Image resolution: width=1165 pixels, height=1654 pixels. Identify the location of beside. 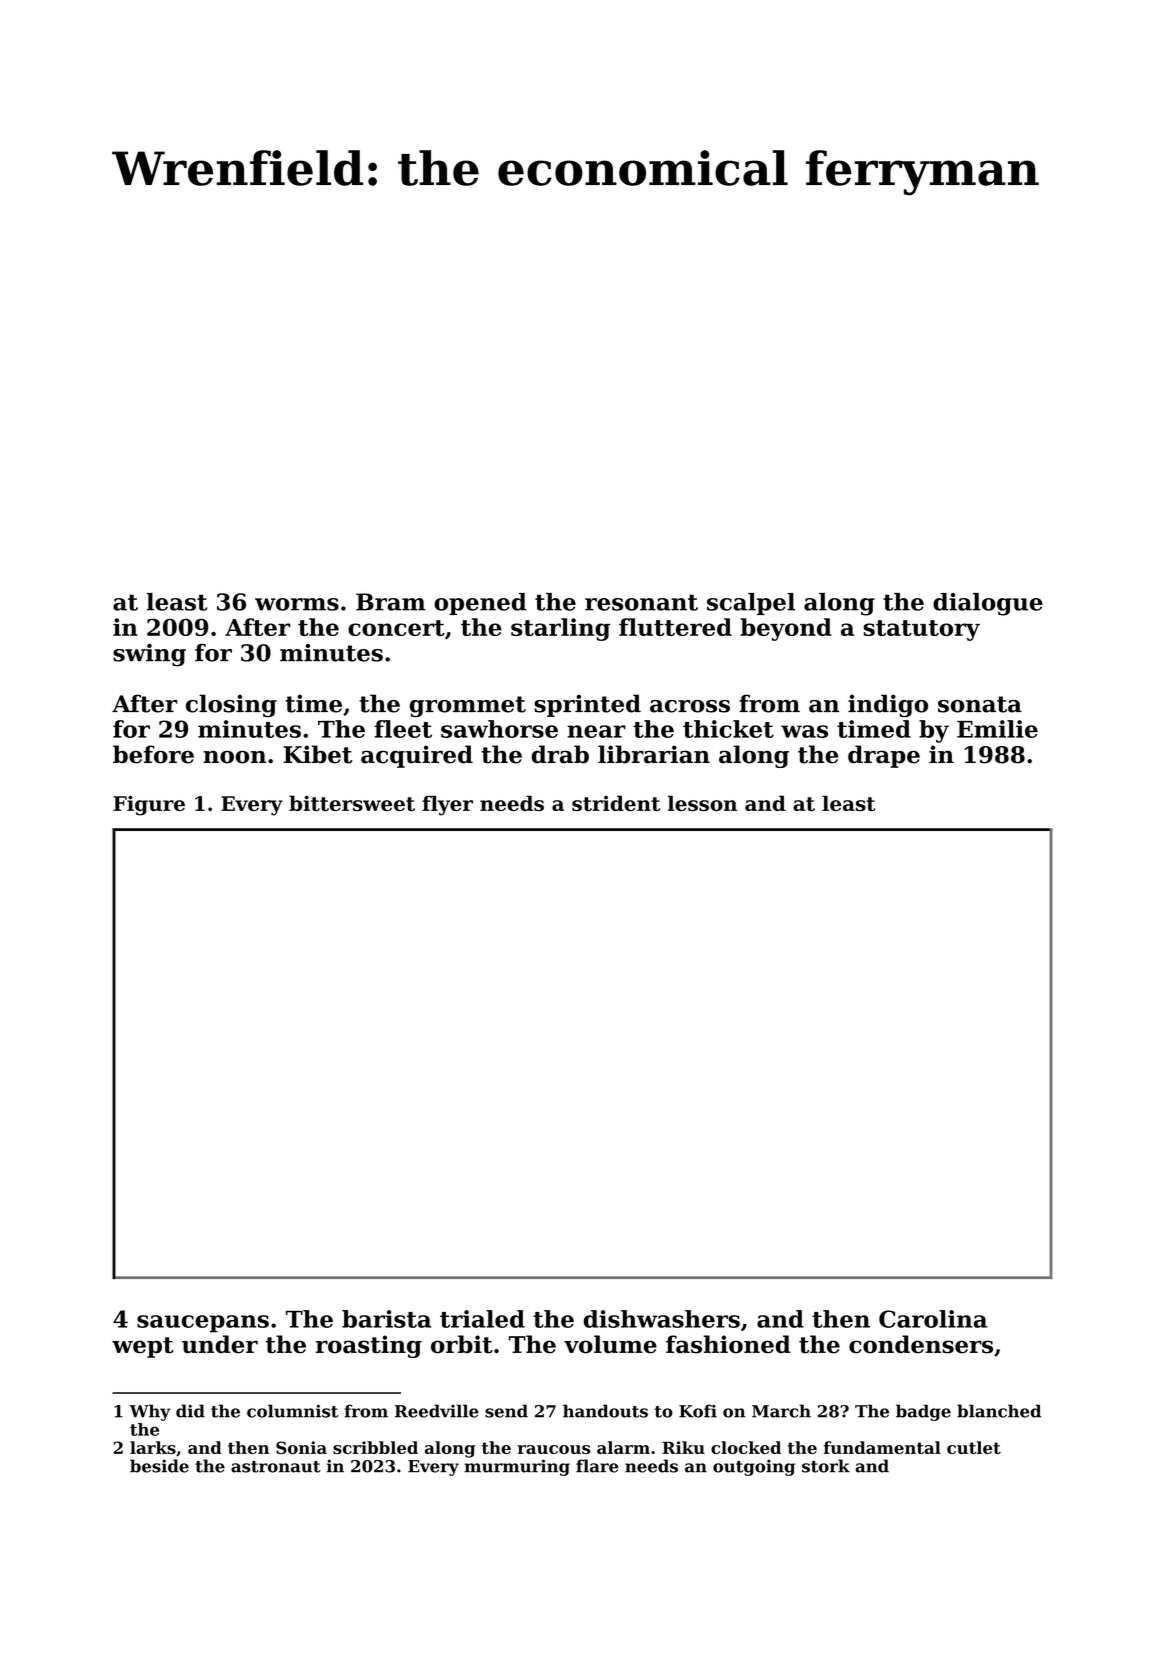
(159, 1466).
